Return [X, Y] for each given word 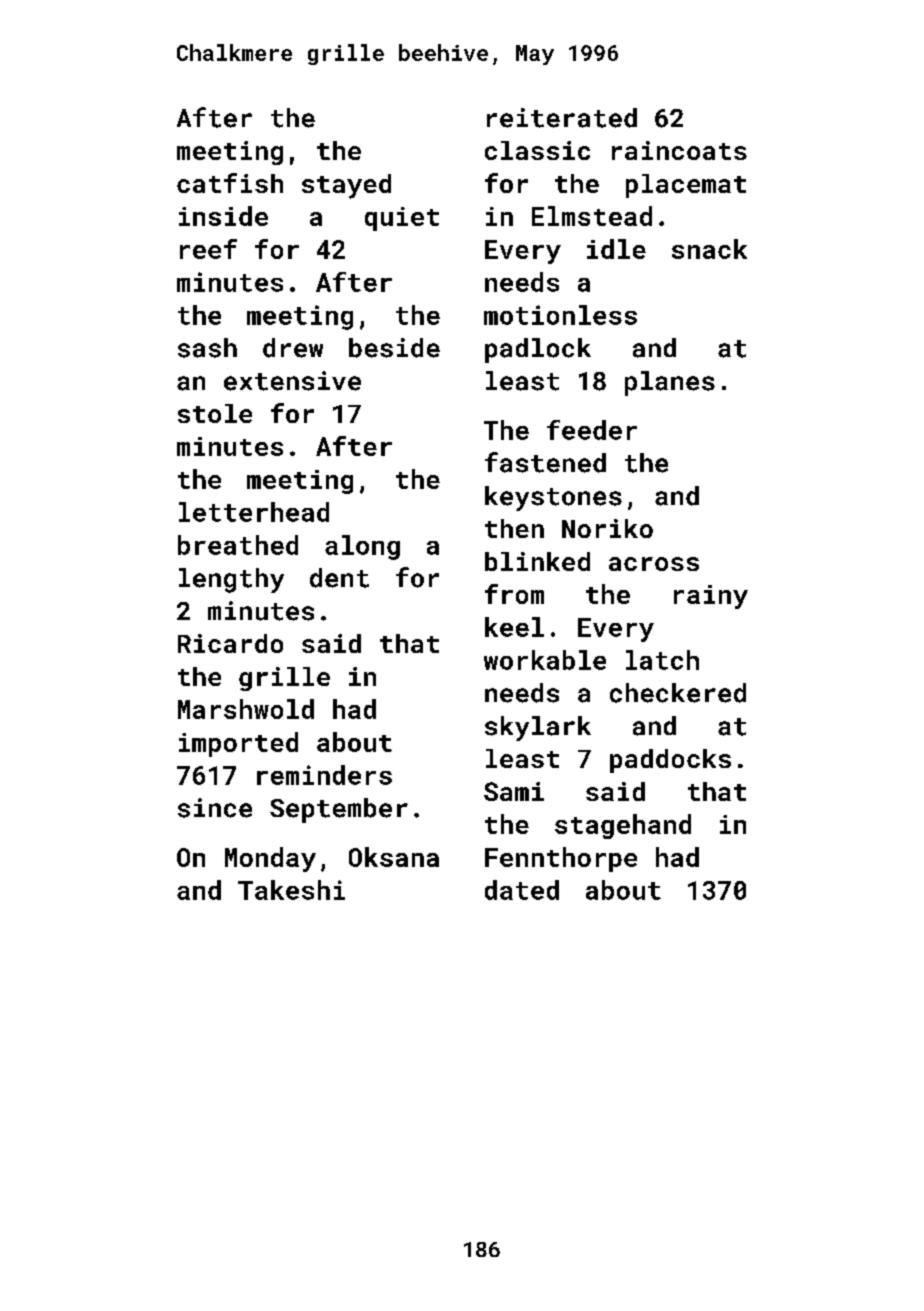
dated [522, 890]
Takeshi [291, 890]
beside [394, 348]
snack [709, 249]
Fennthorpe [561, 859]
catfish [230, 183]
